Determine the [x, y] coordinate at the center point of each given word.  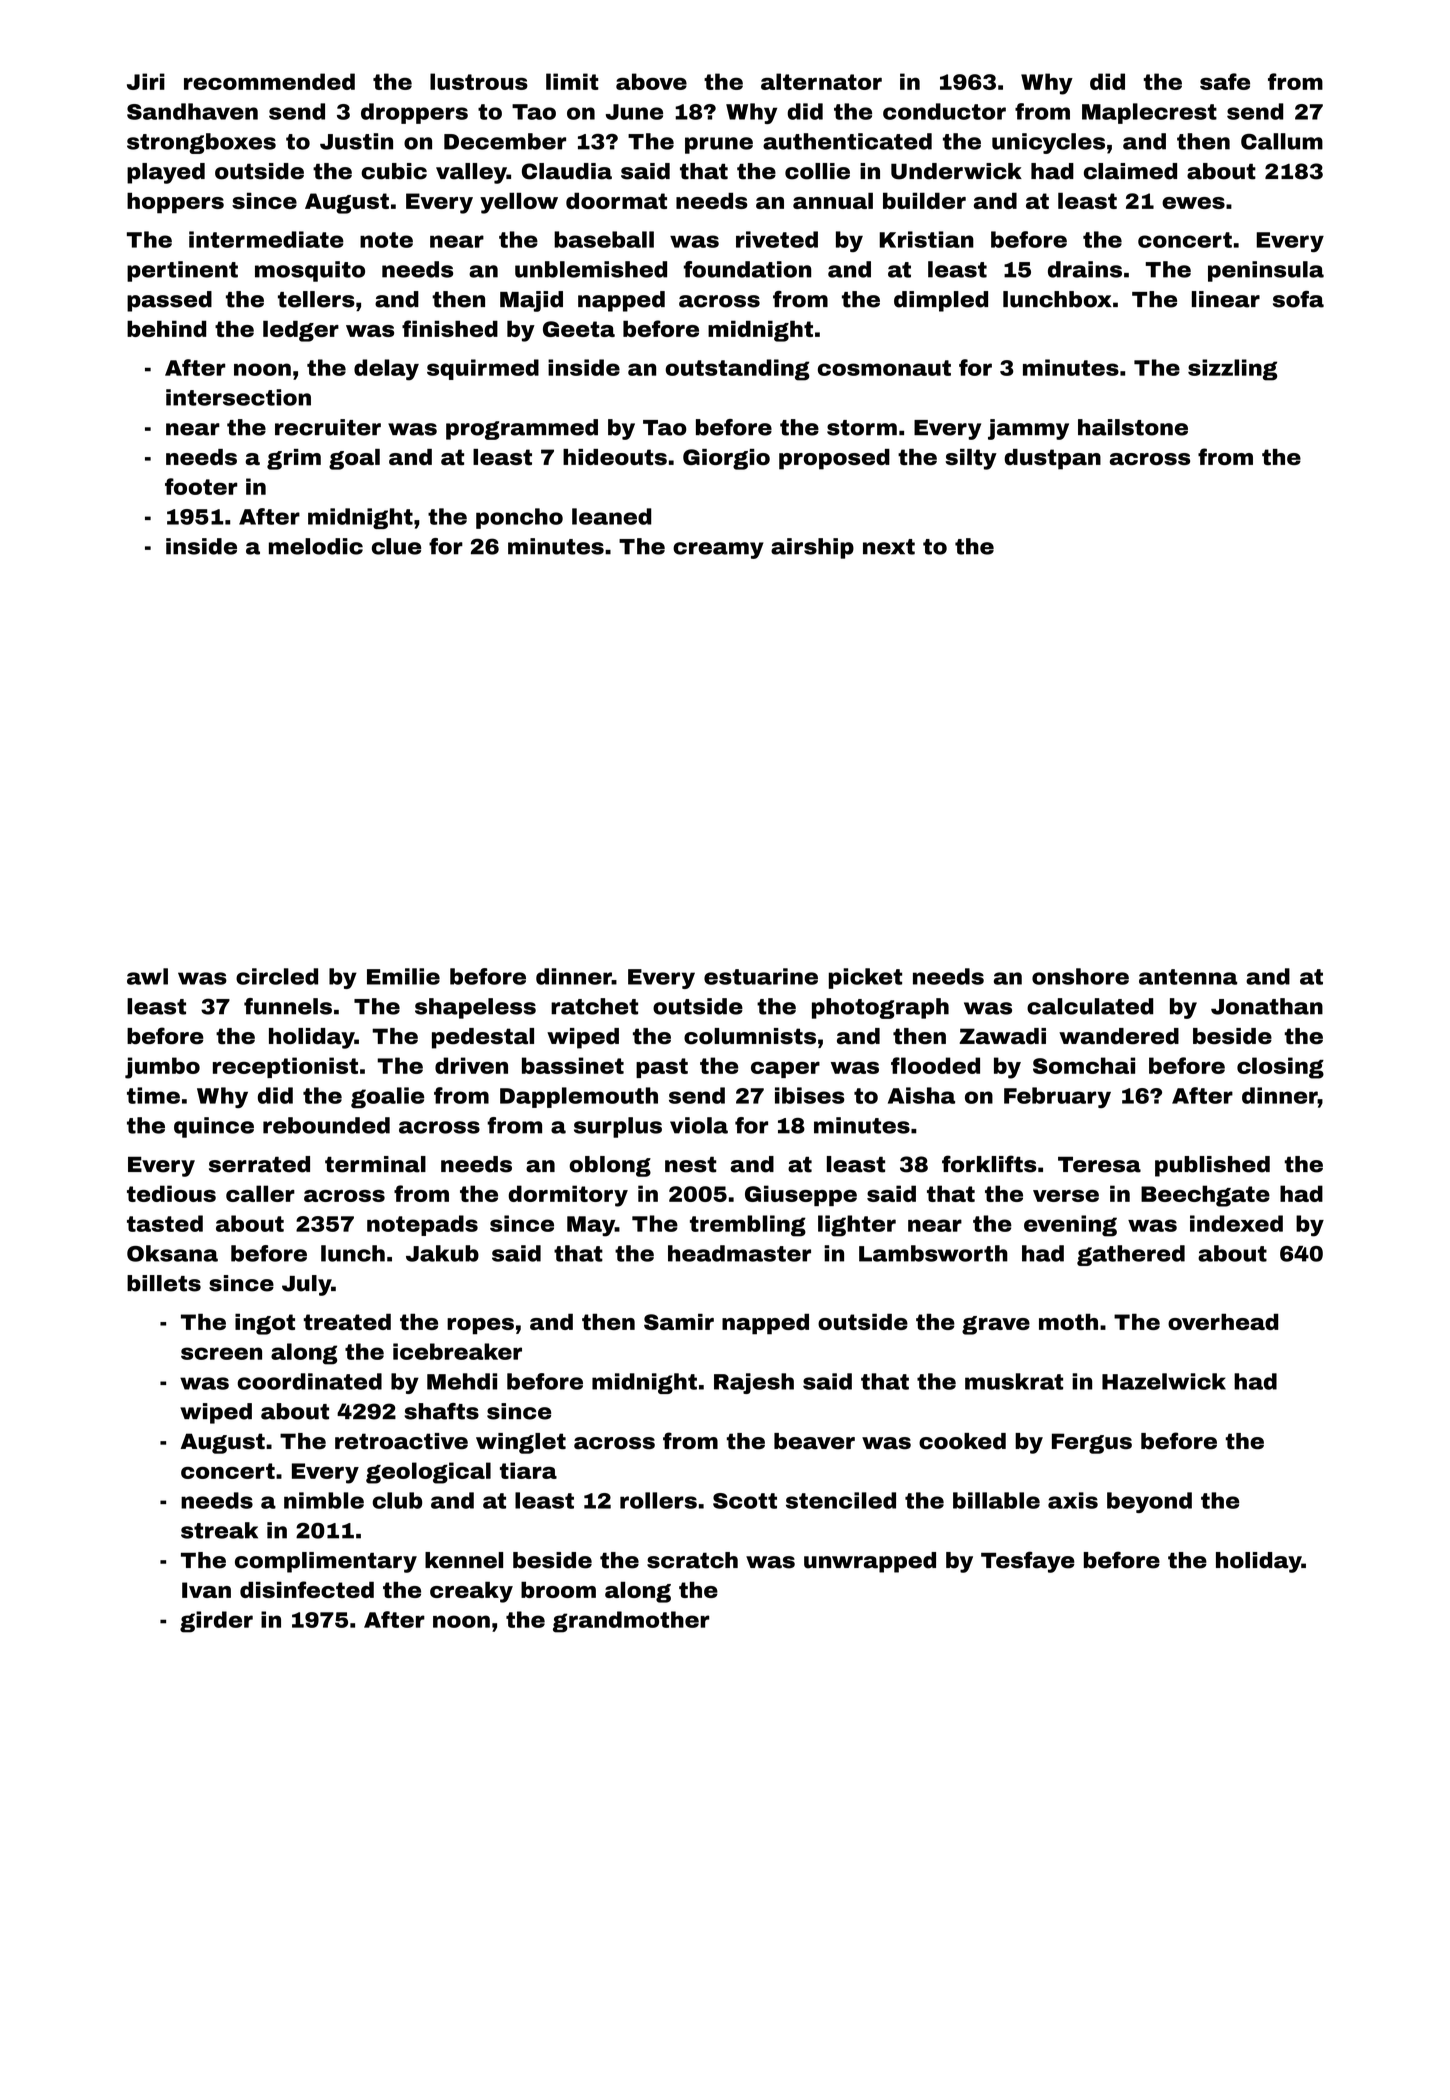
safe [1225, 81]
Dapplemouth [579, 1097]
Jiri [146, 81]
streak [219, 1530]
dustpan [1052, 459]
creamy [718, 550]
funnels [288, 1006]
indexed [1236, 1223]
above [651, 81]
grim [294, 459]
